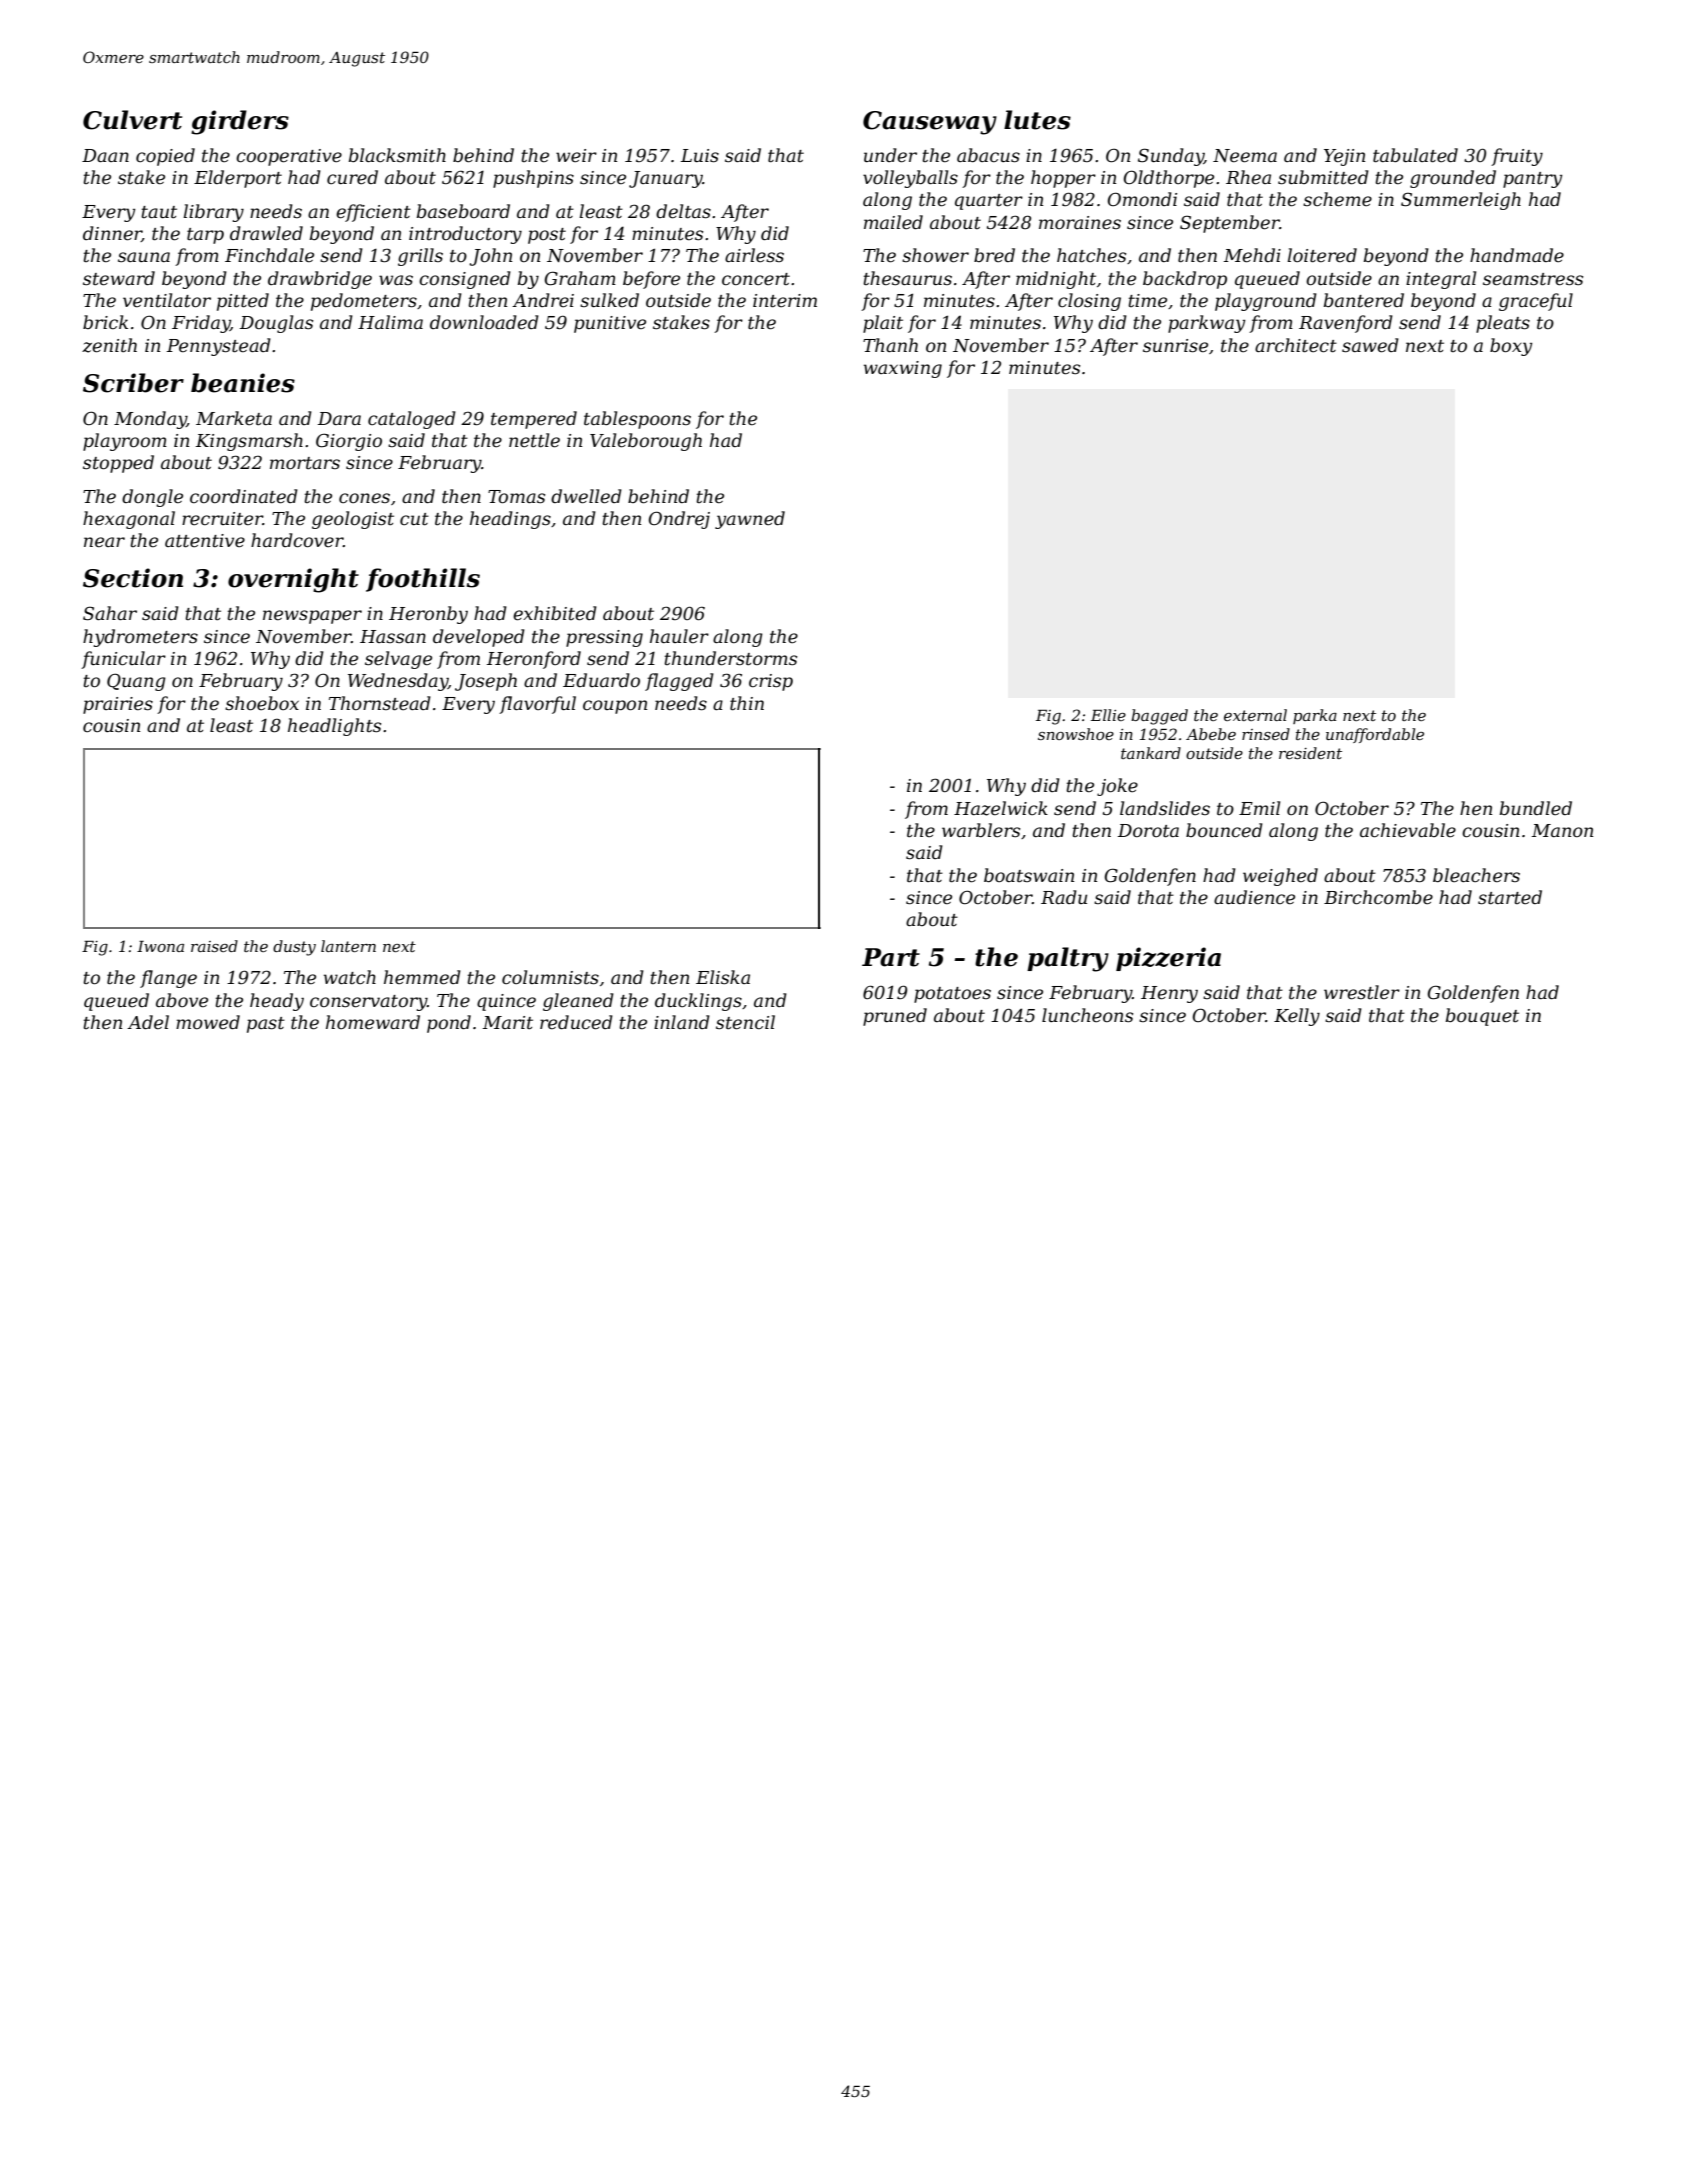 The width and height of the screenshot is (1683, 2178). Describe the element at coordinates (208, 1022) in the screenshot. I see `mowed` at that location.
